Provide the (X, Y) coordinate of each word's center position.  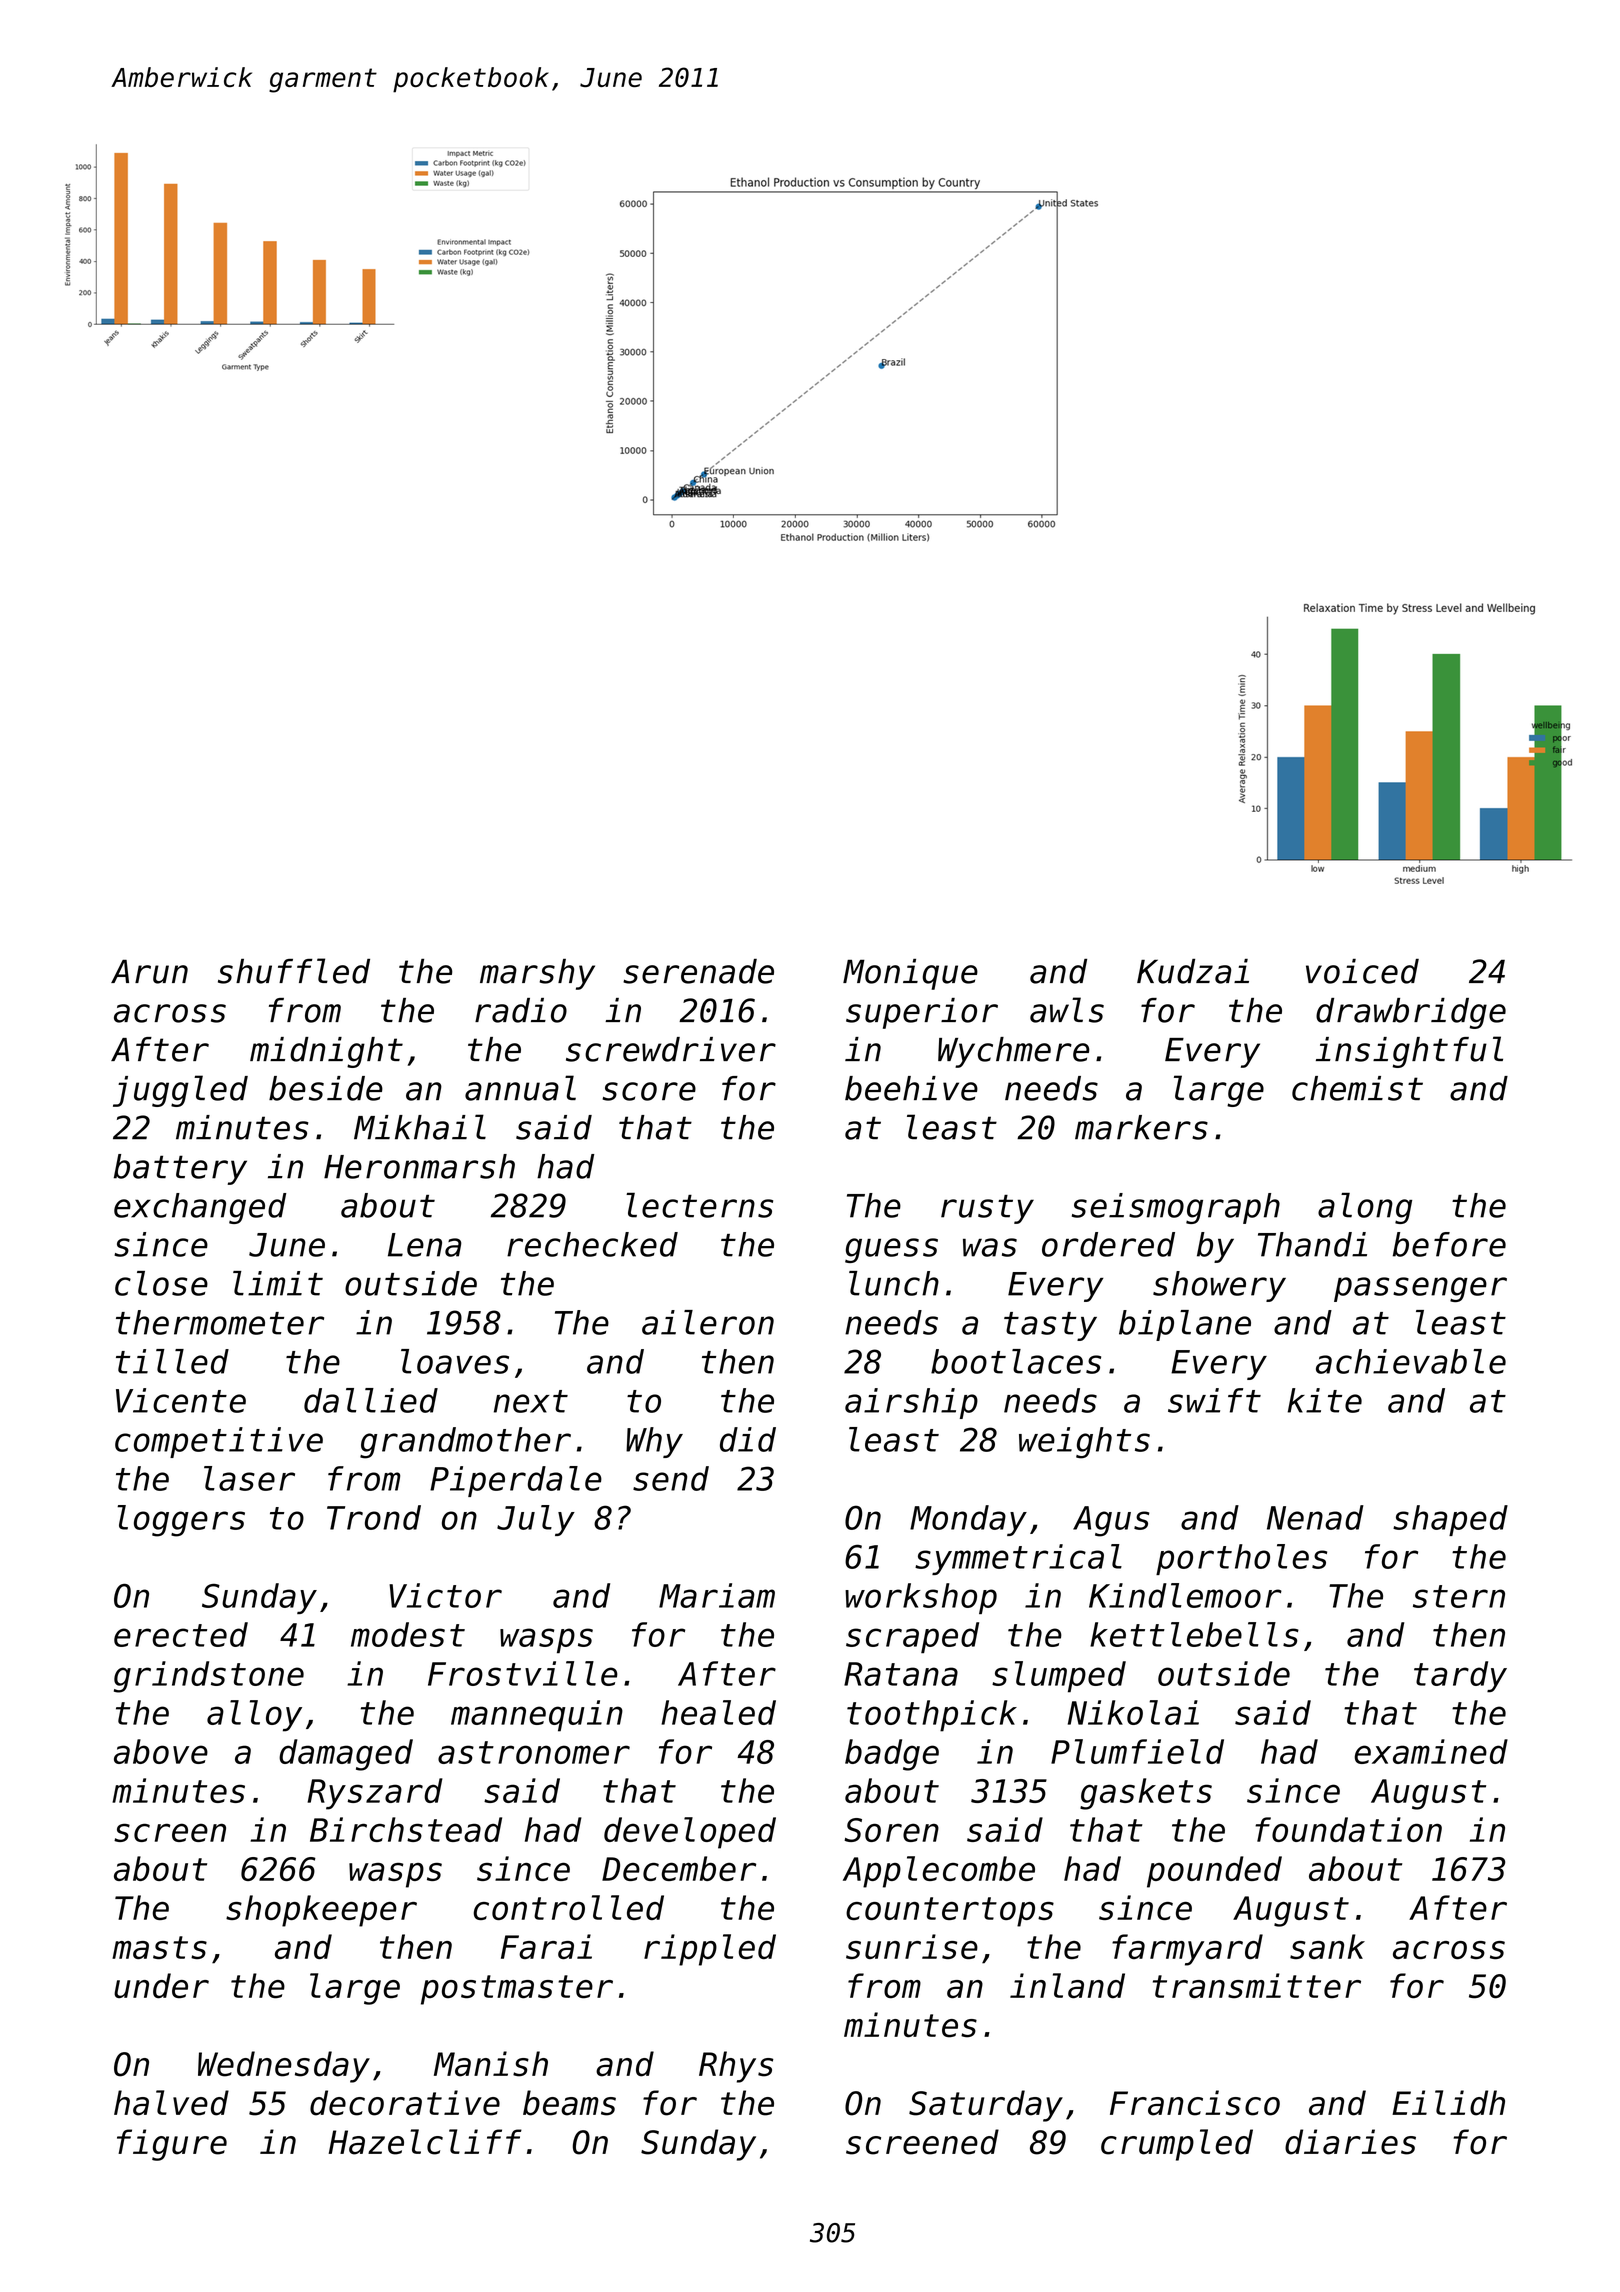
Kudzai (1193, 971)
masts (159, 1947)
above (161, 1751)
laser (249, 1478)
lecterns (699, 1205)
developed (690, 1833)
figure (172, 2145)
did (748, 1439)
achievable (1411, 1361)
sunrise (912, 1946)
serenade (698, 971)
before (1449, 1244)
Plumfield (1137, 1751)
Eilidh (1448, 2103)
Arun (149, 971)
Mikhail (420, 1127)
